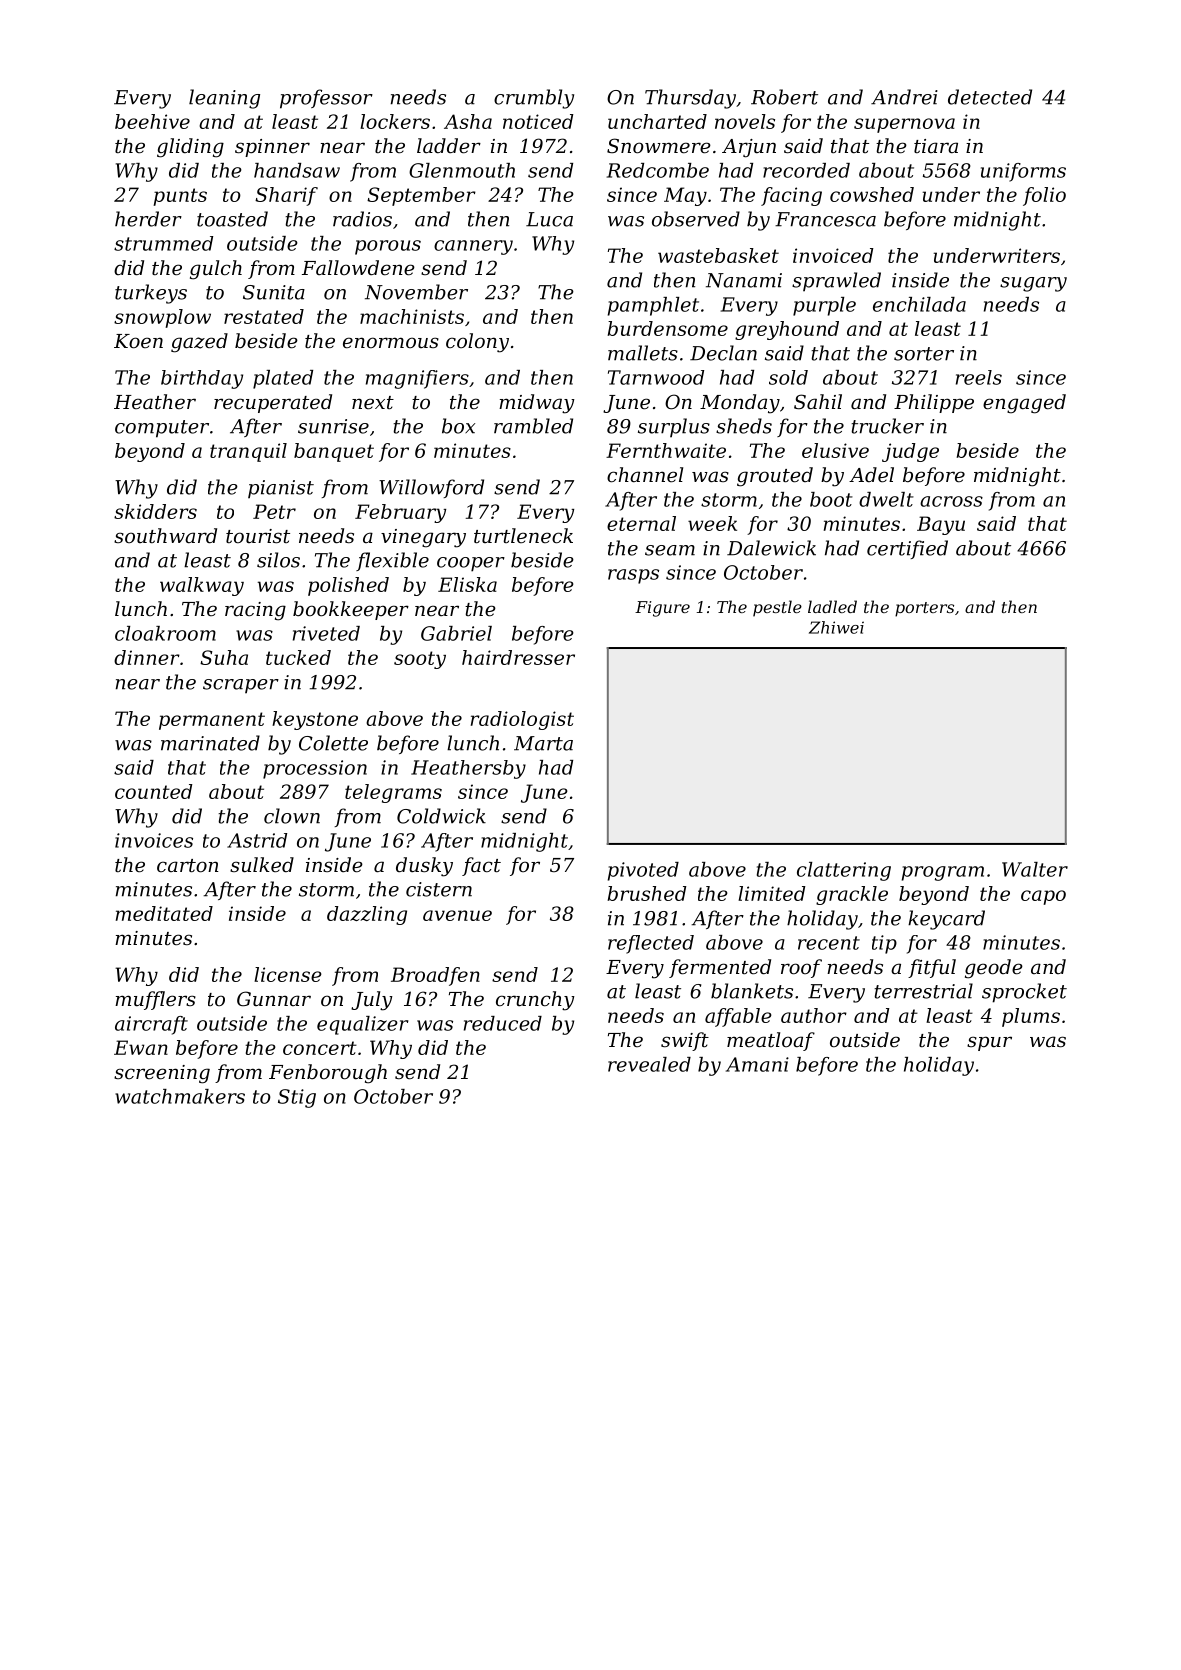 This image has width=1181, height=1670. What do you see at coordinates (431, 488) in the image?
I see `Willowford` at bounding box center [431, 488].
